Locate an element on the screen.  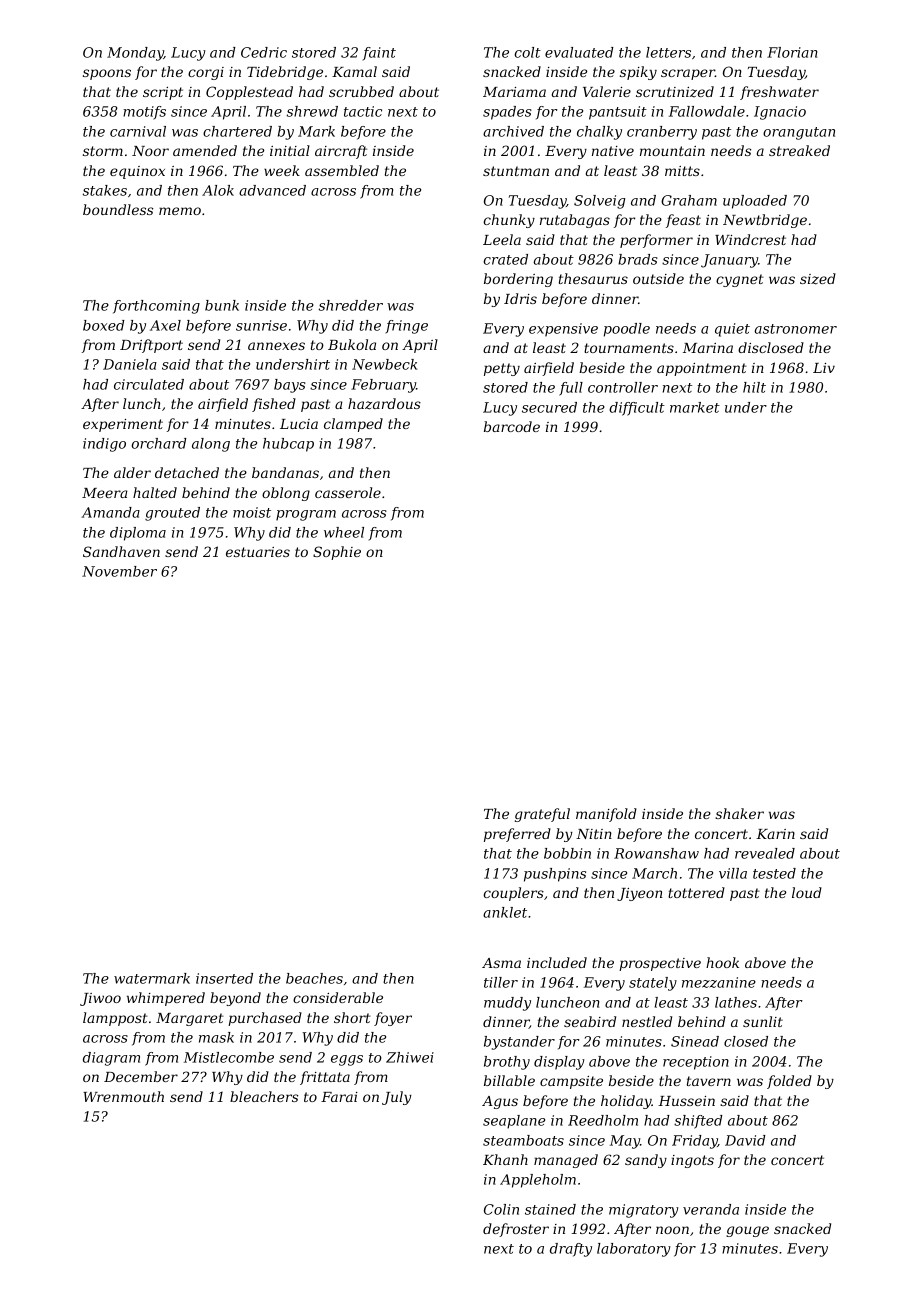
freshwater is located at coordinates (779, 93).
